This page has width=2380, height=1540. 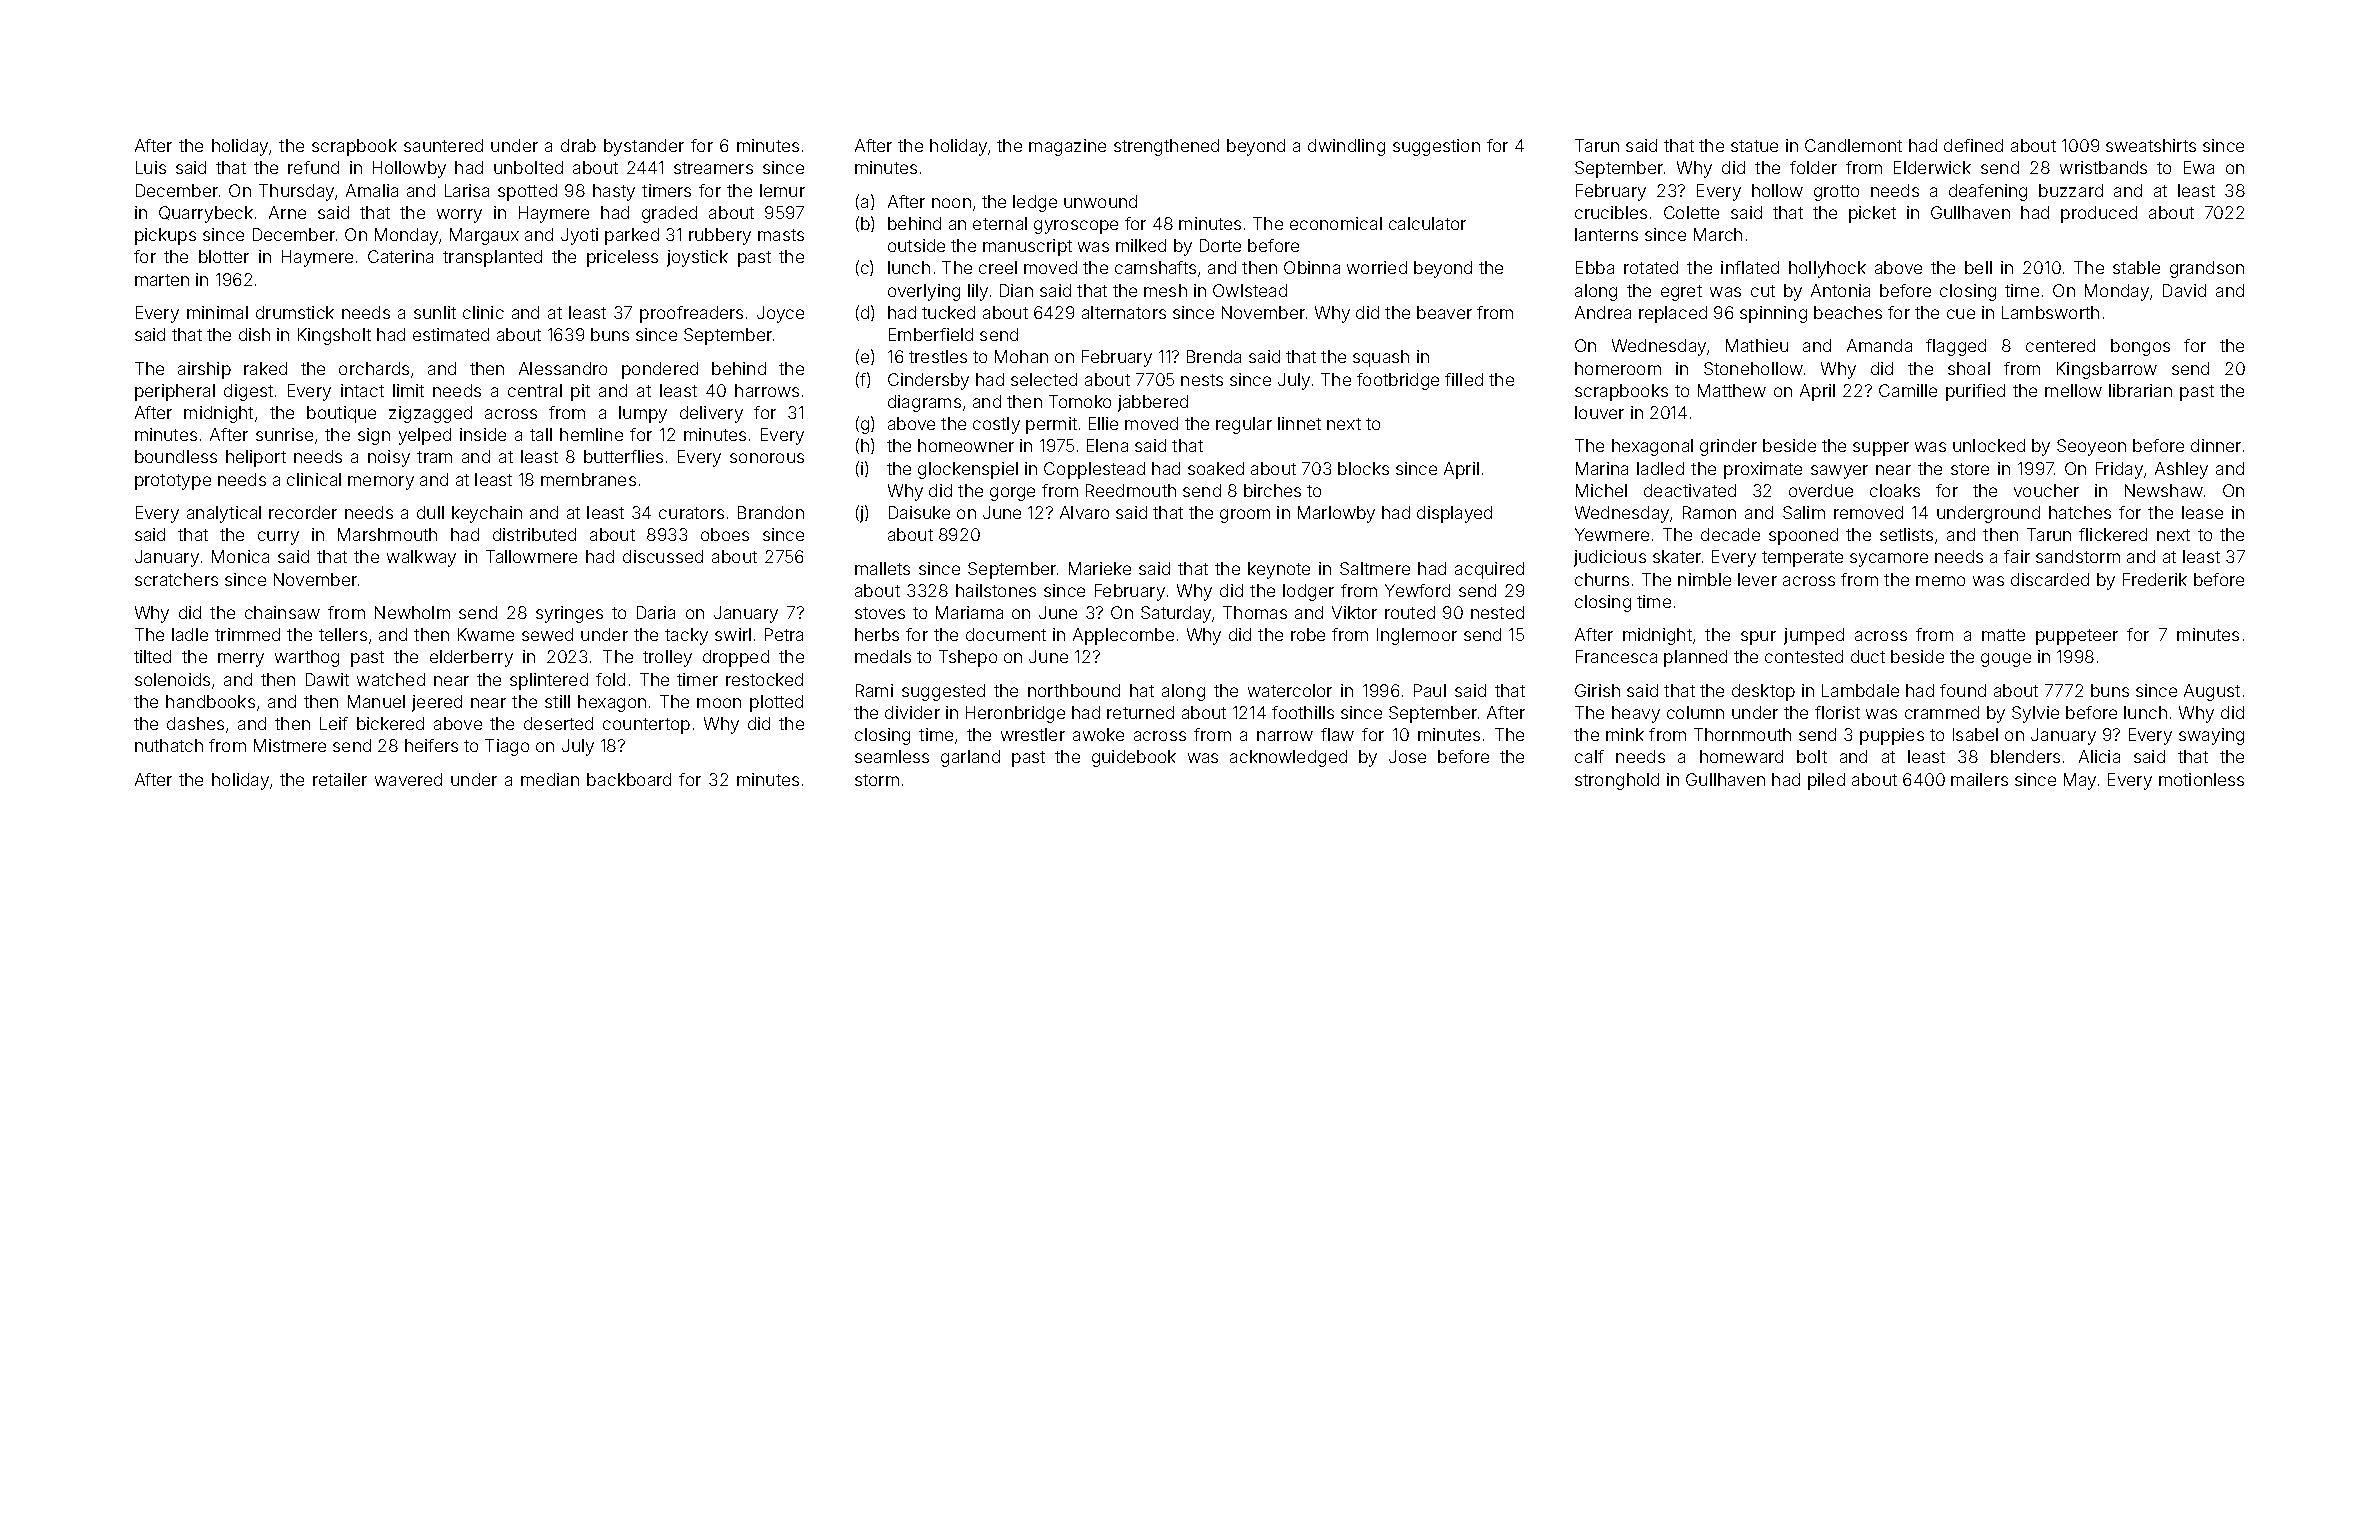 I want to click on Lambdale, so click(x=1860, y=690).
